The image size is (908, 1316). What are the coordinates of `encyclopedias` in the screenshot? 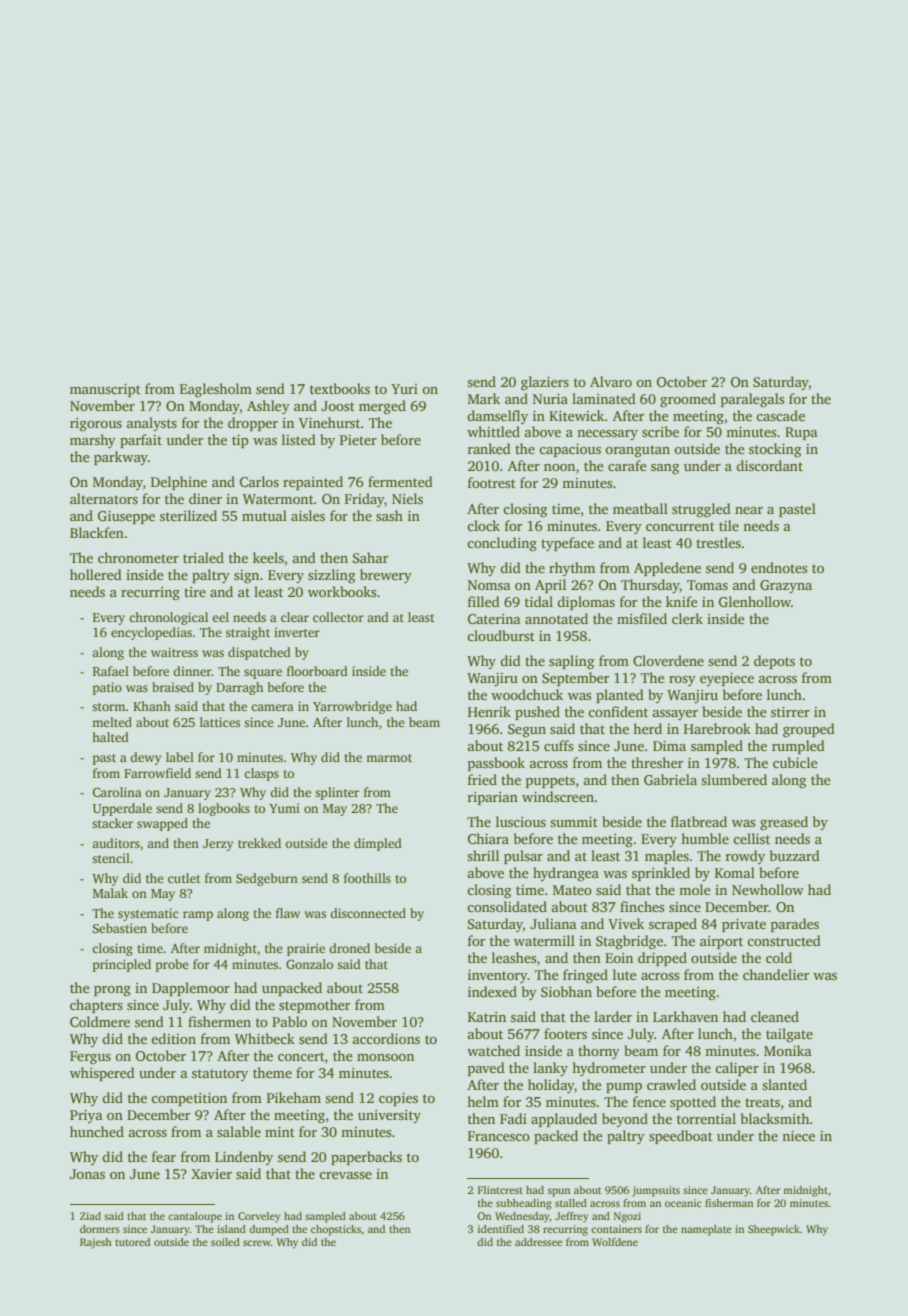 It's located at (151, 633).
